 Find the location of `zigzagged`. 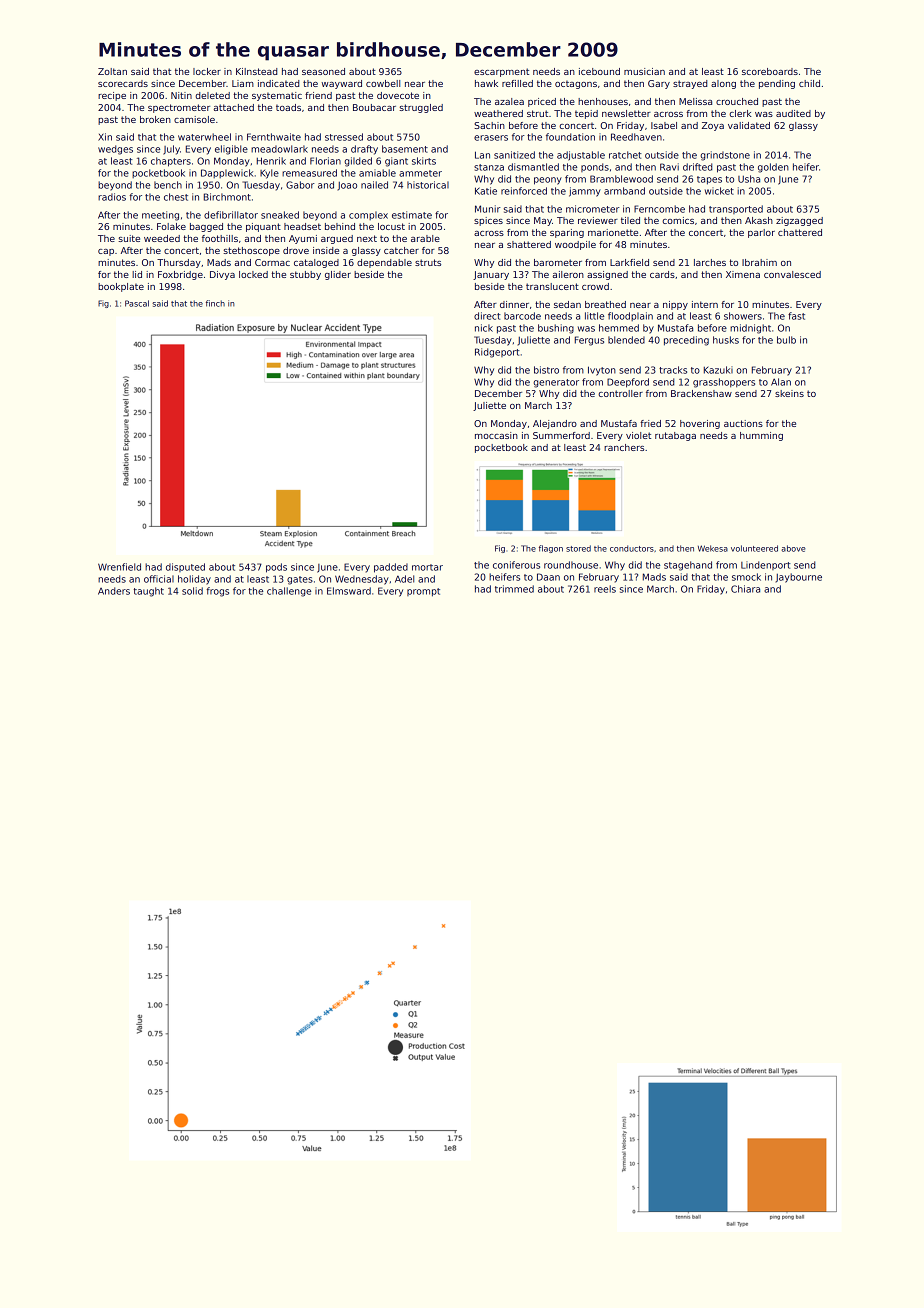

zigzagged is located at coordinates (799, 221).
